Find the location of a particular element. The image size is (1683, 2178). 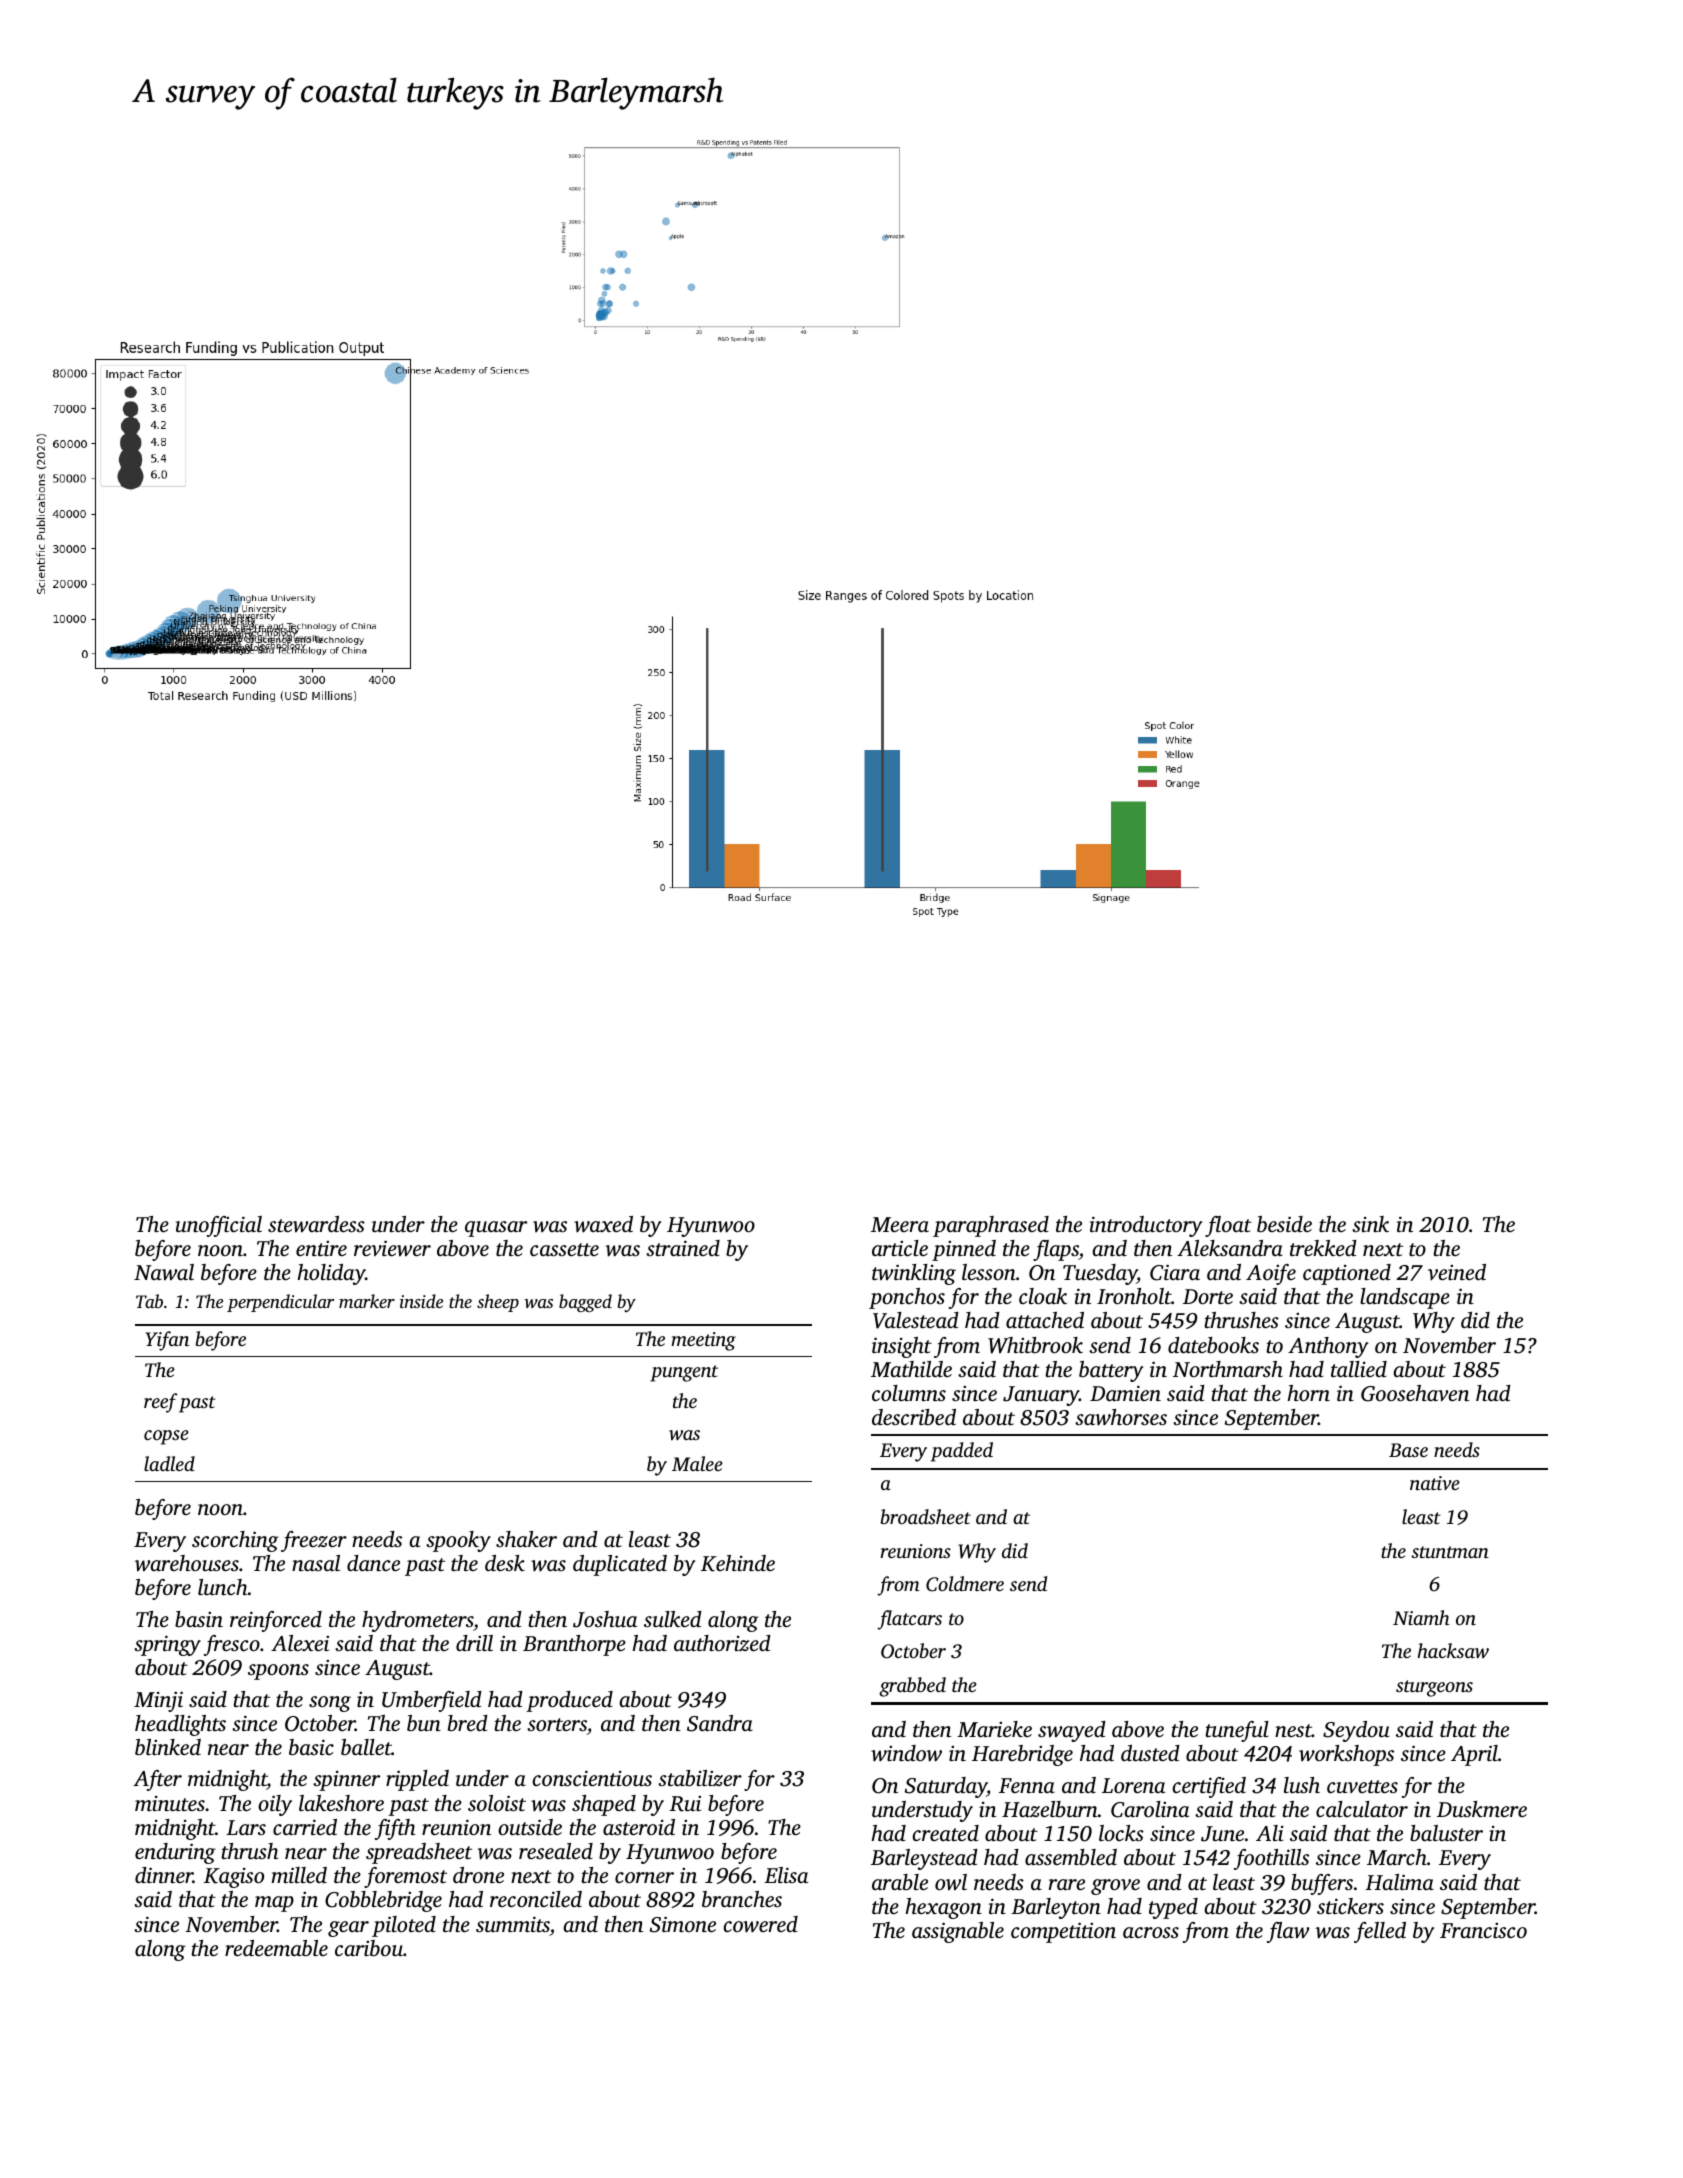

song is located at coordinates (330, 1704).
